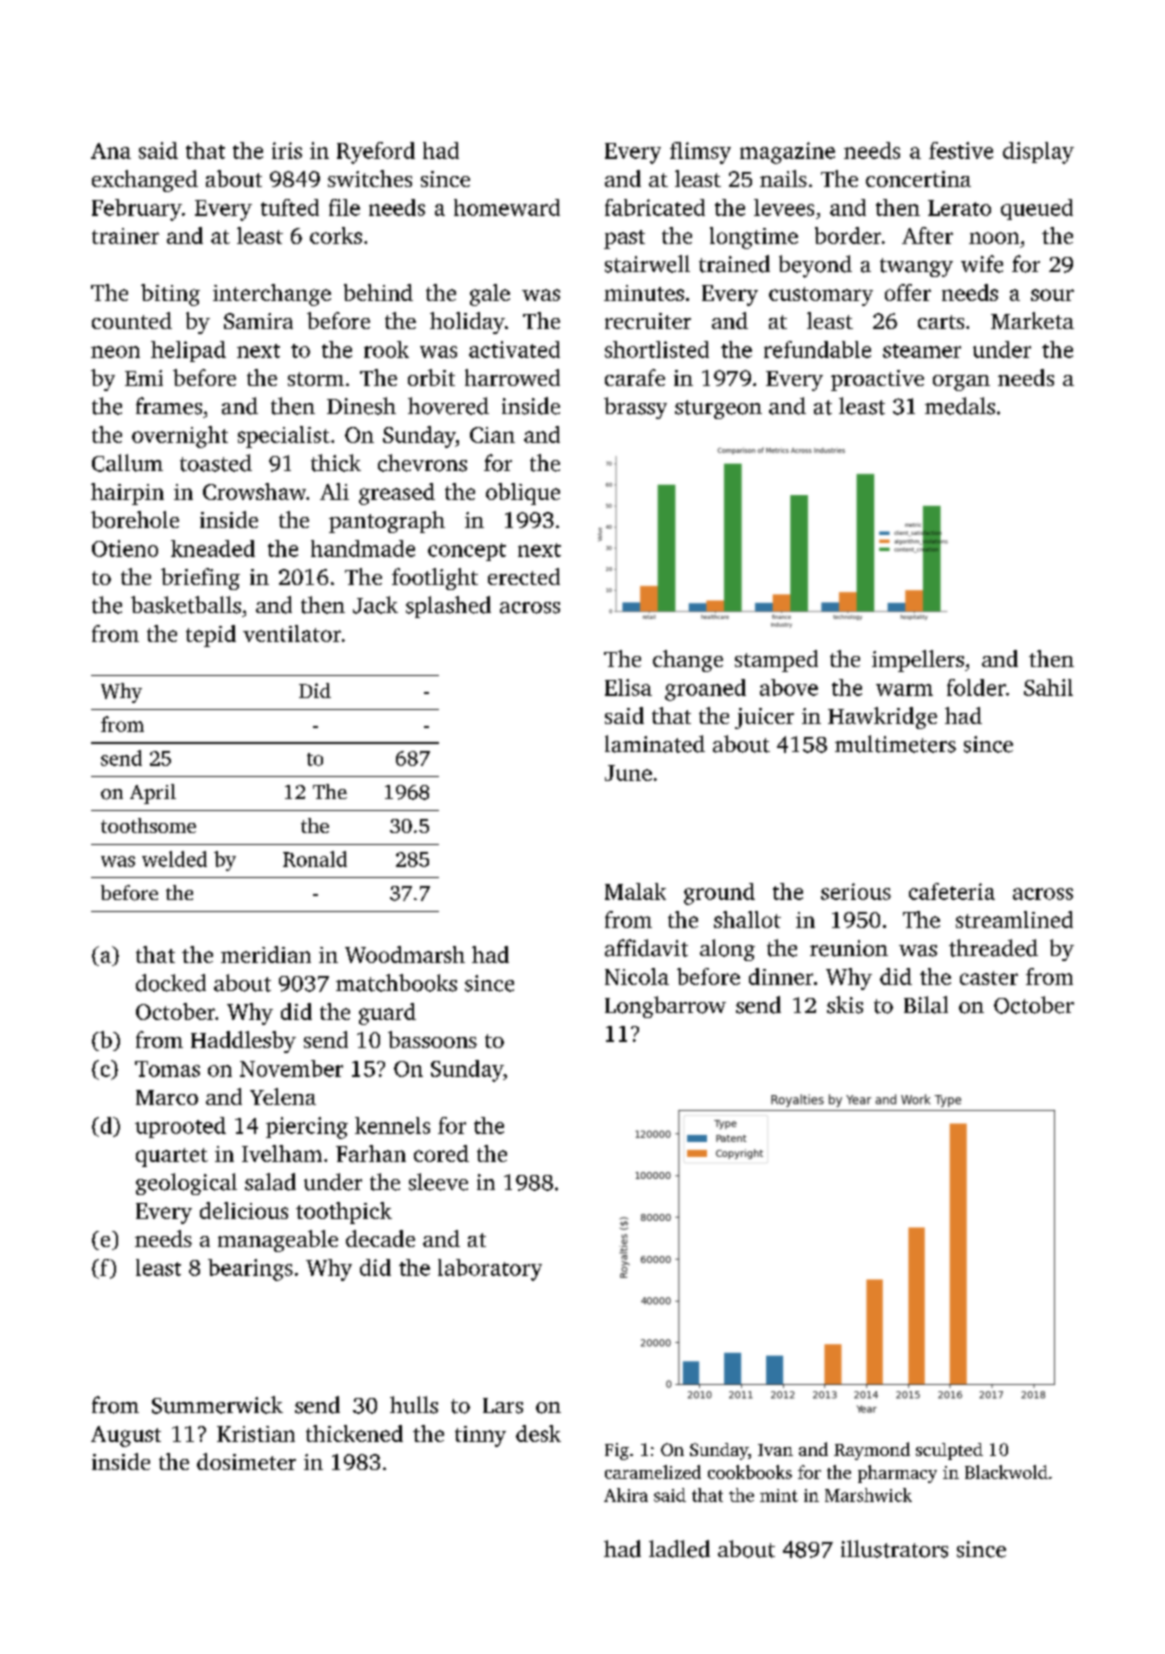 The width and height of the image is (1165, 1654). Describe the element at coordinates (949, 1451) in the image. I see `sculpted` at that location.
